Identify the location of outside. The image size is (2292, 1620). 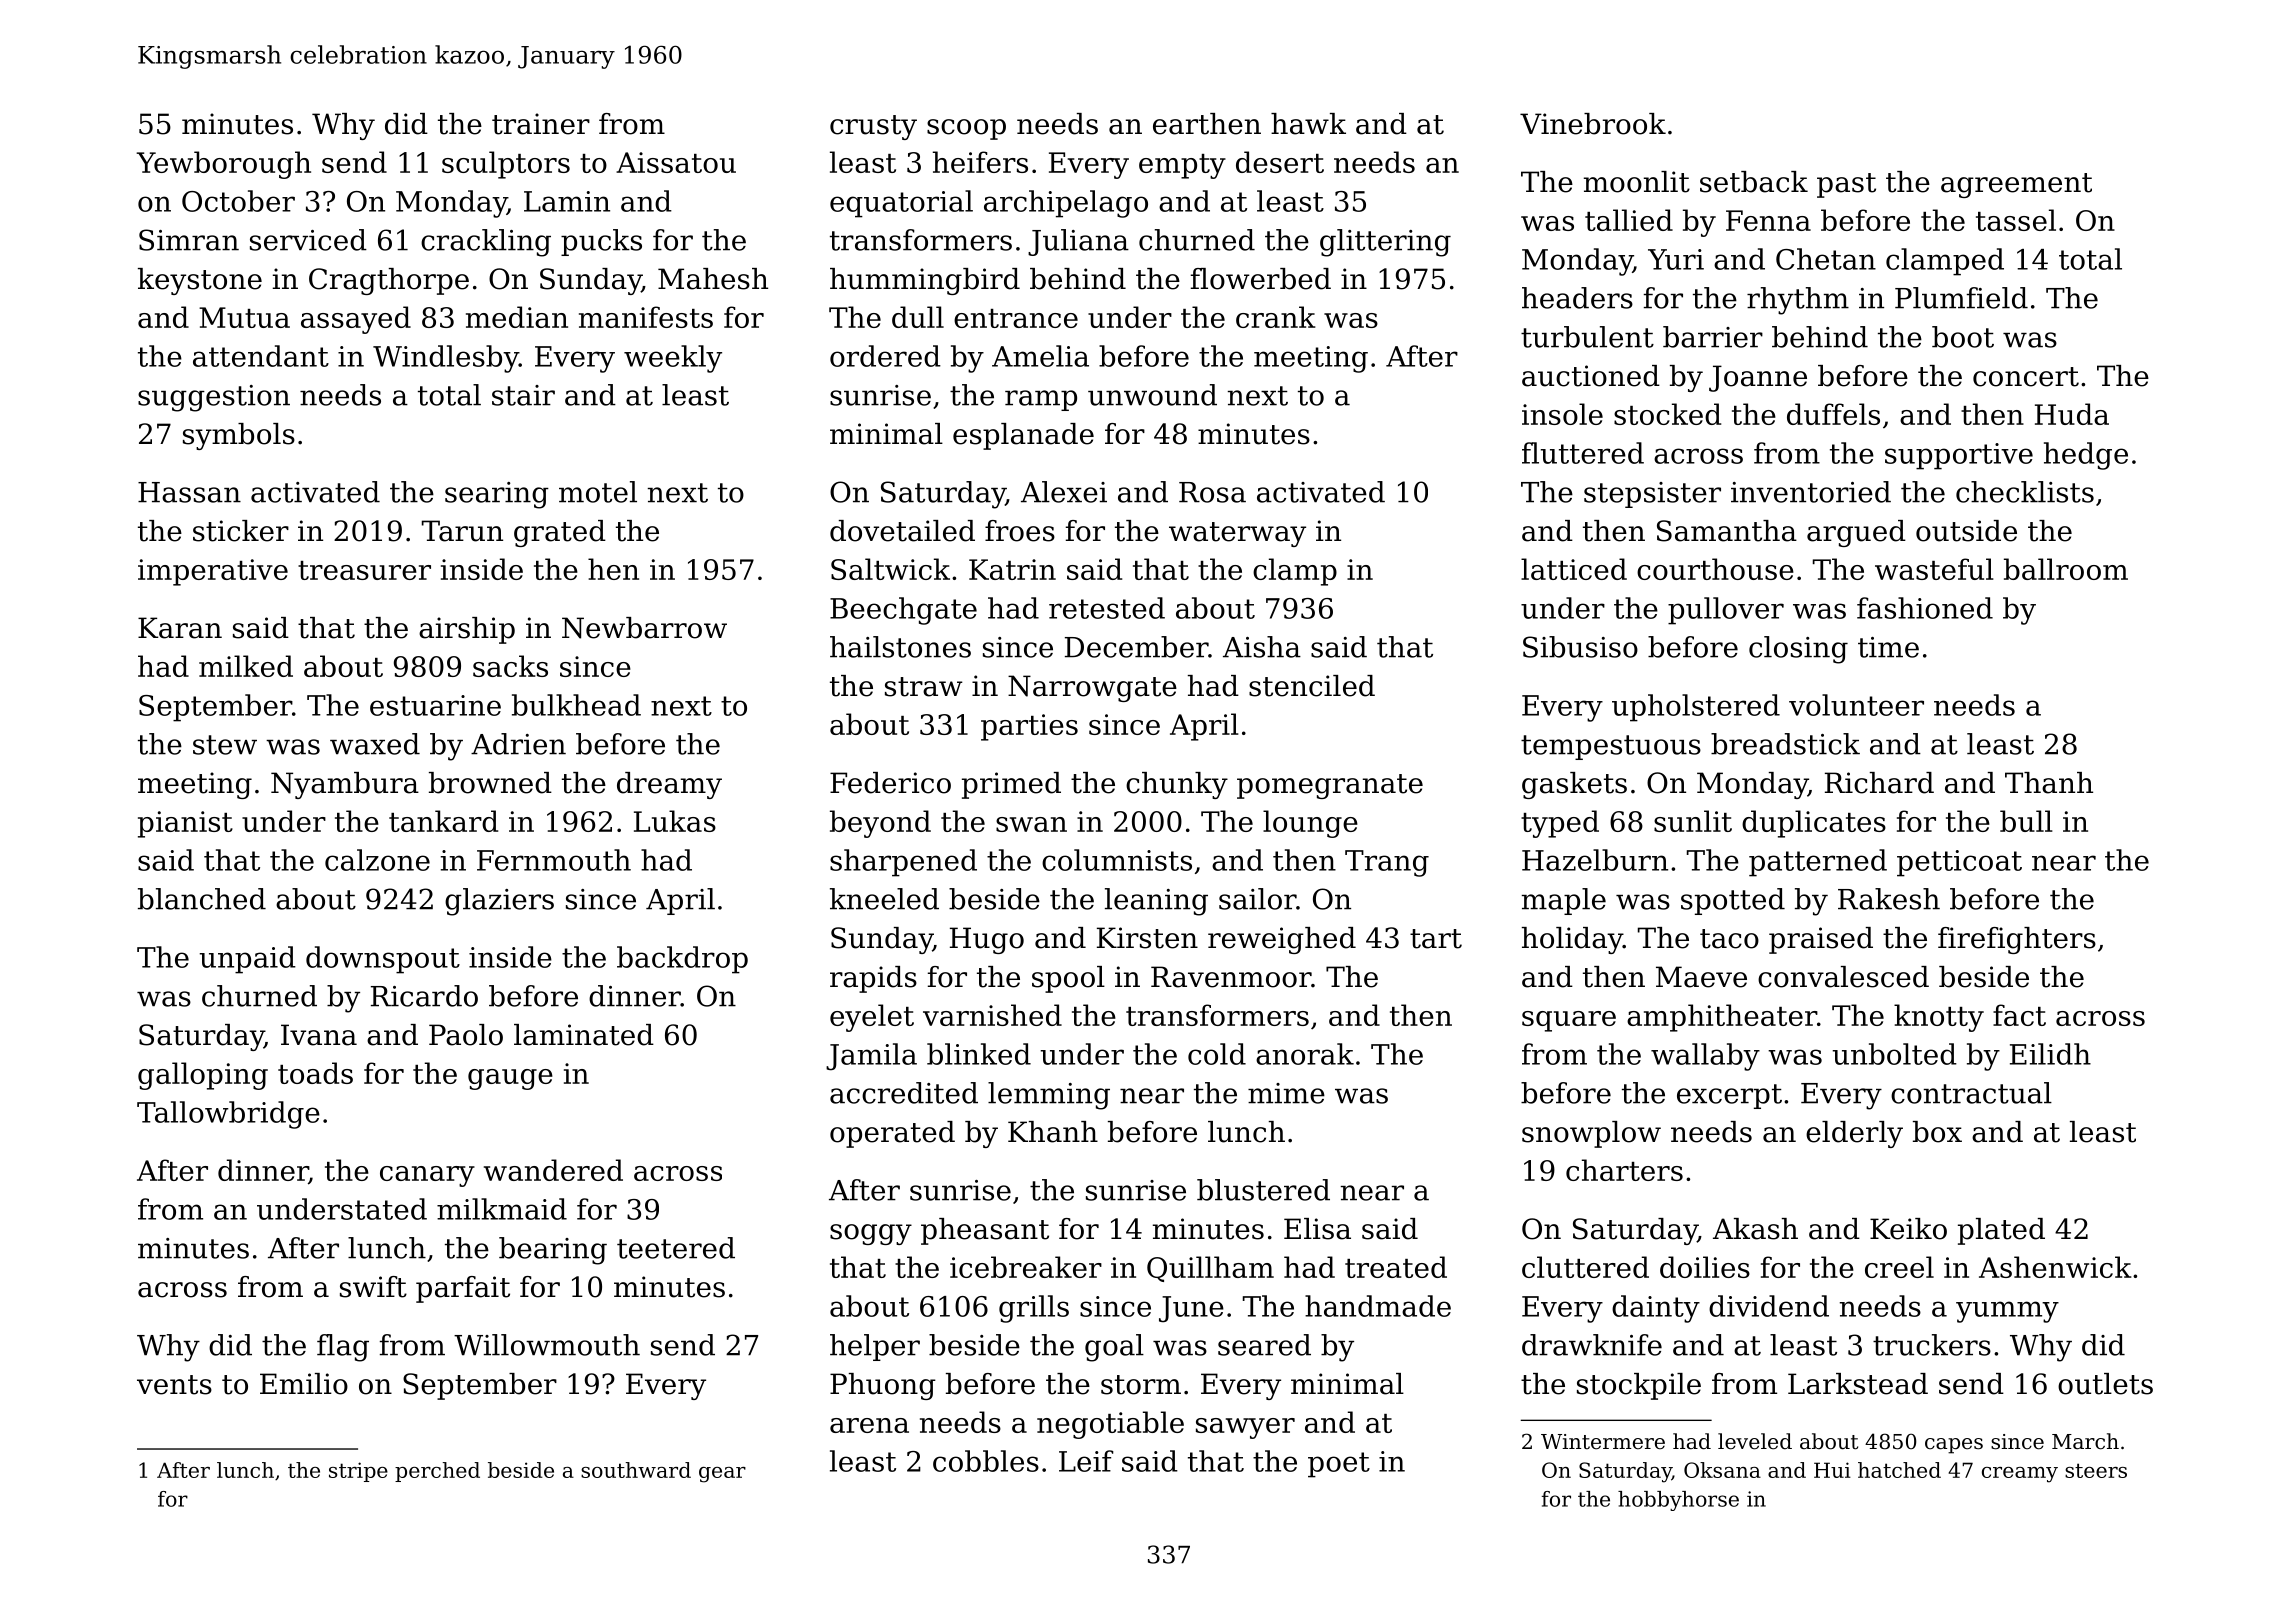
(1966, 531).
